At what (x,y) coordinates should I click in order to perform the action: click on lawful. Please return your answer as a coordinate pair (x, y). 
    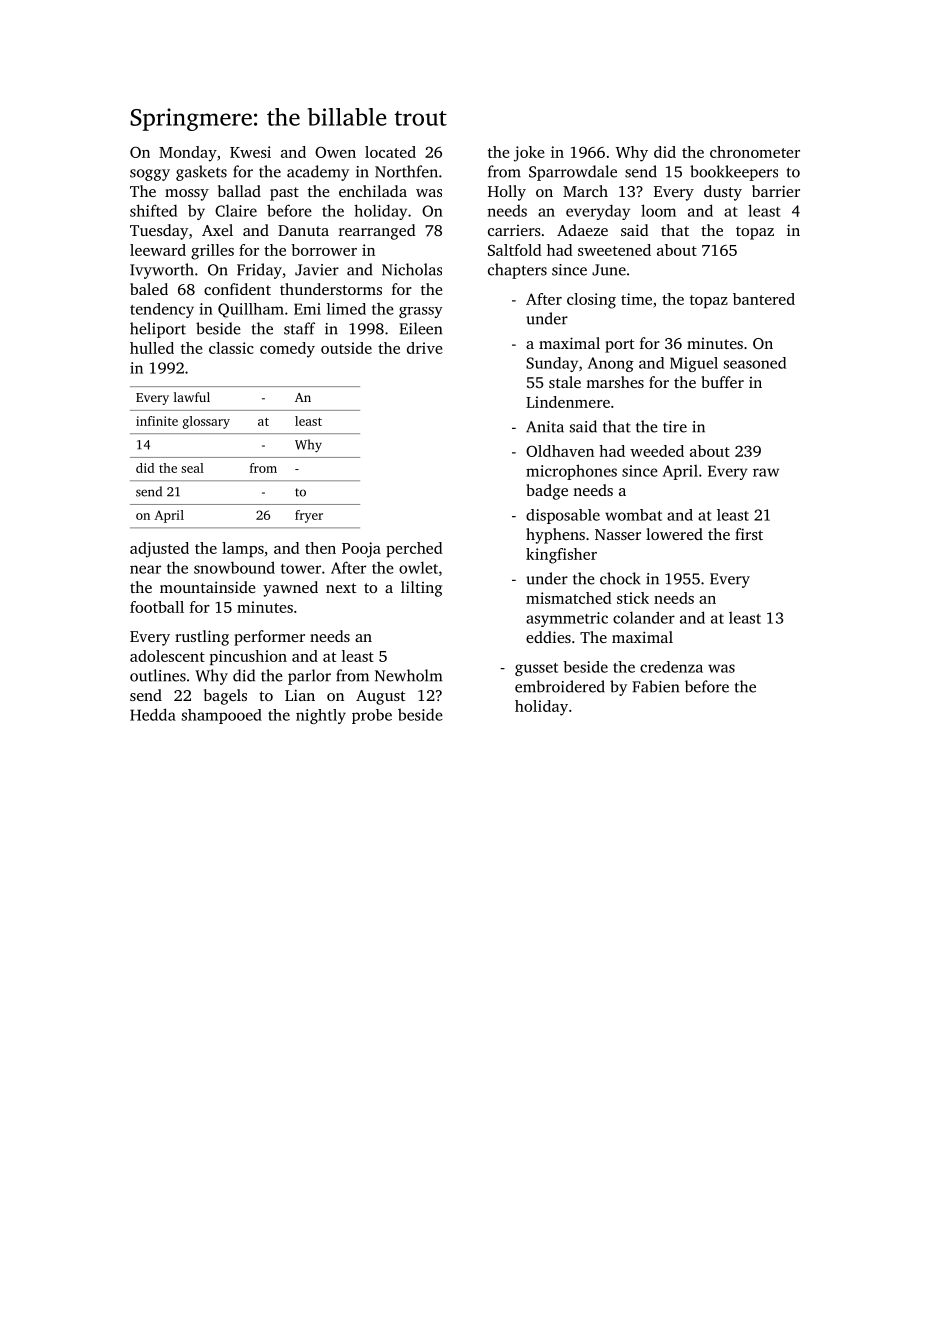
    Looking at the image, I should click on (192, 397).
